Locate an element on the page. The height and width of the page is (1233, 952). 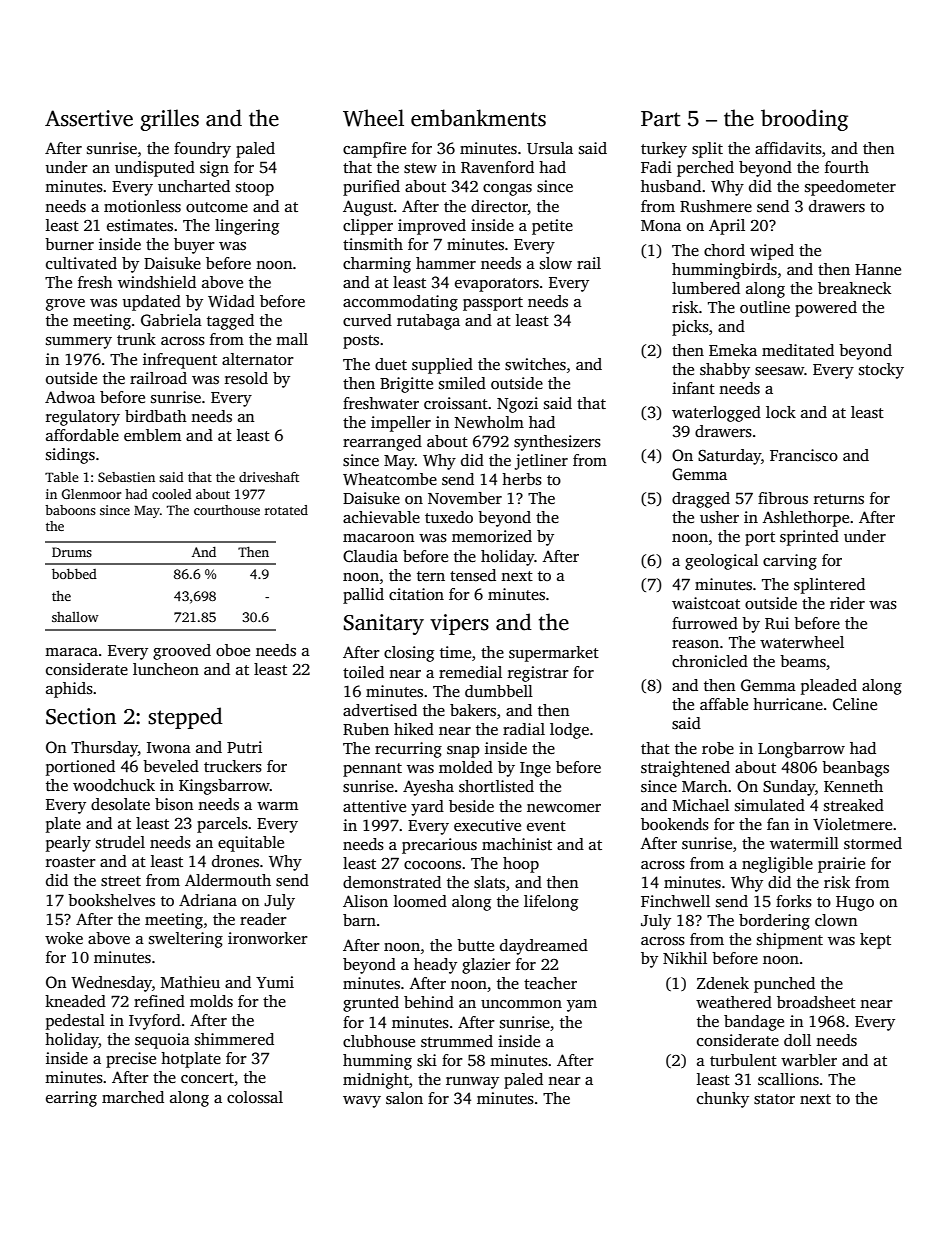
shipment is located at coordinates (790, 941).
